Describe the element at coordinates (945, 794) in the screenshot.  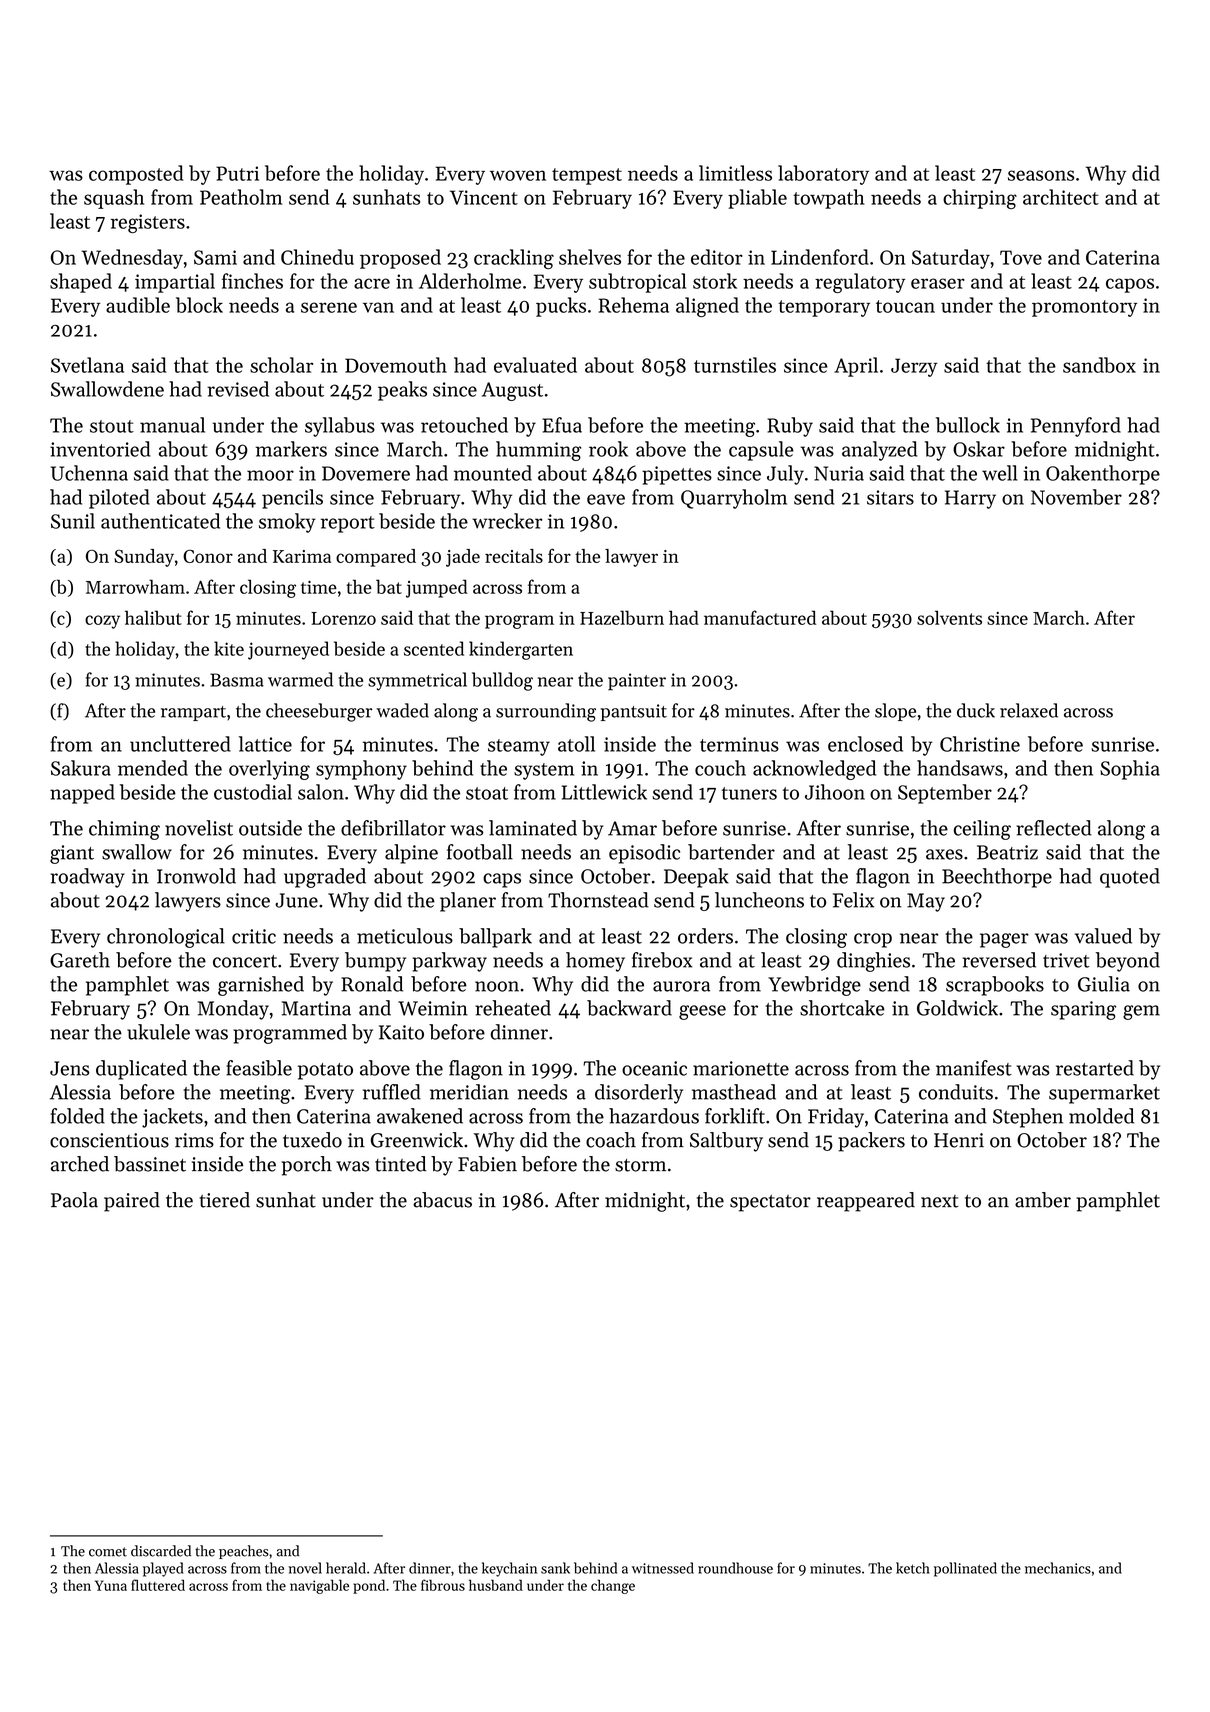
I see `September` at that location.
